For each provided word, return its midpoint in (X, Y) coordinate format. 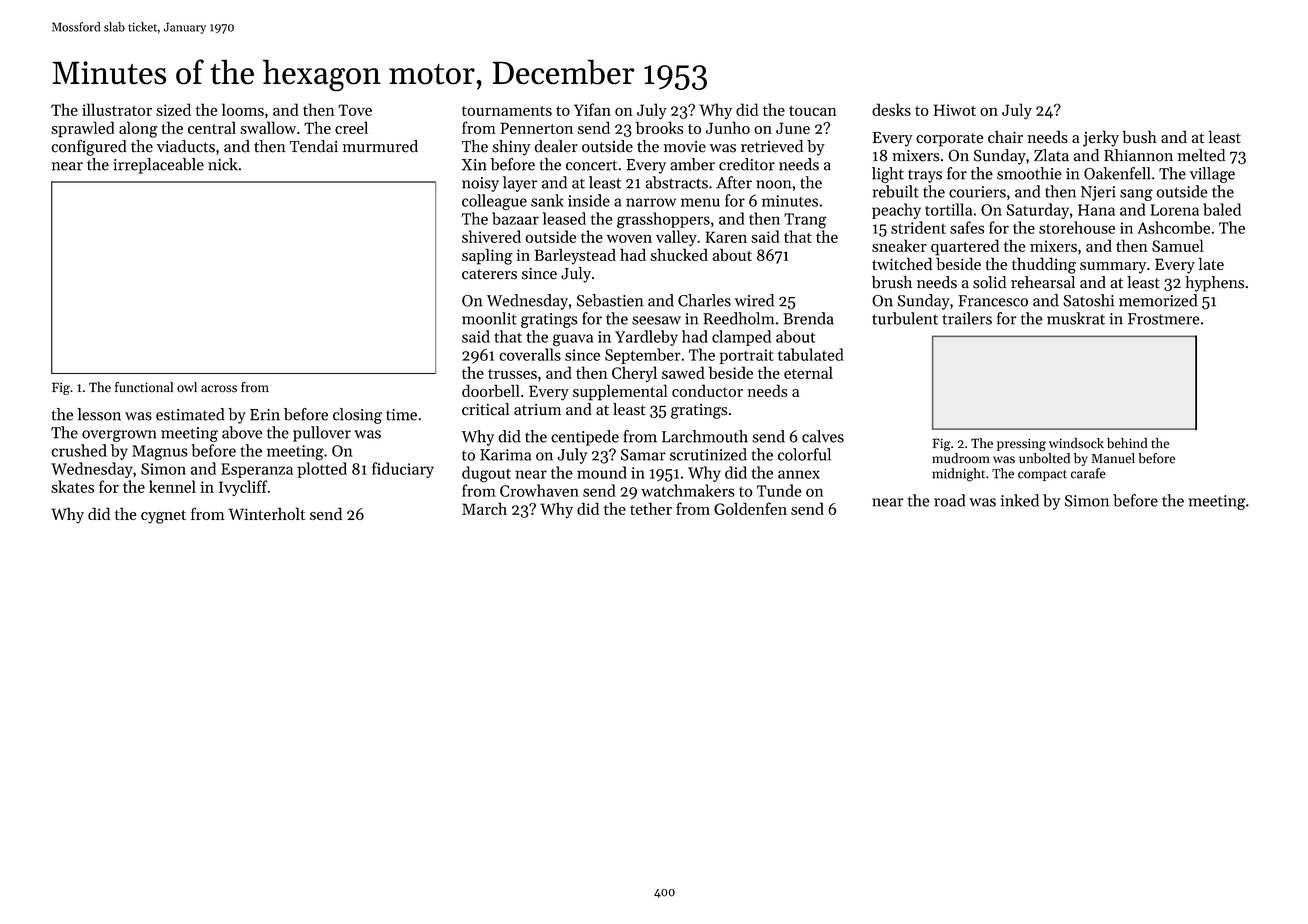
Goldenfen (750, 508)
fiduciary (403, 470)
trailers (967, 318)
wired (754, 300)
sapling (487, 256)
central (212, 127)
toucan (813, 111)
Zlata (1051, 155)
